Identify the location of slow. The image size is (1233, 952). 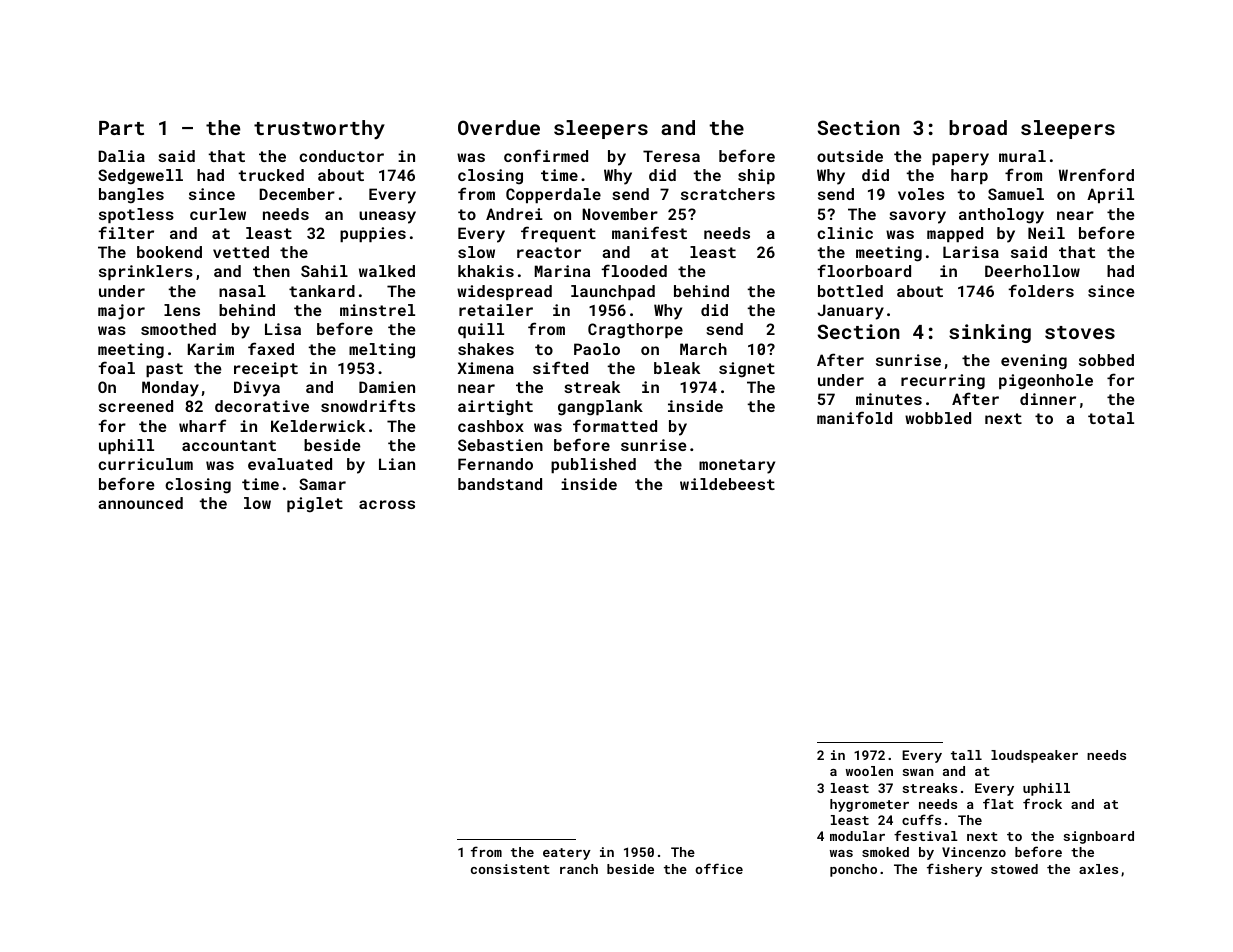
(476, 252).
